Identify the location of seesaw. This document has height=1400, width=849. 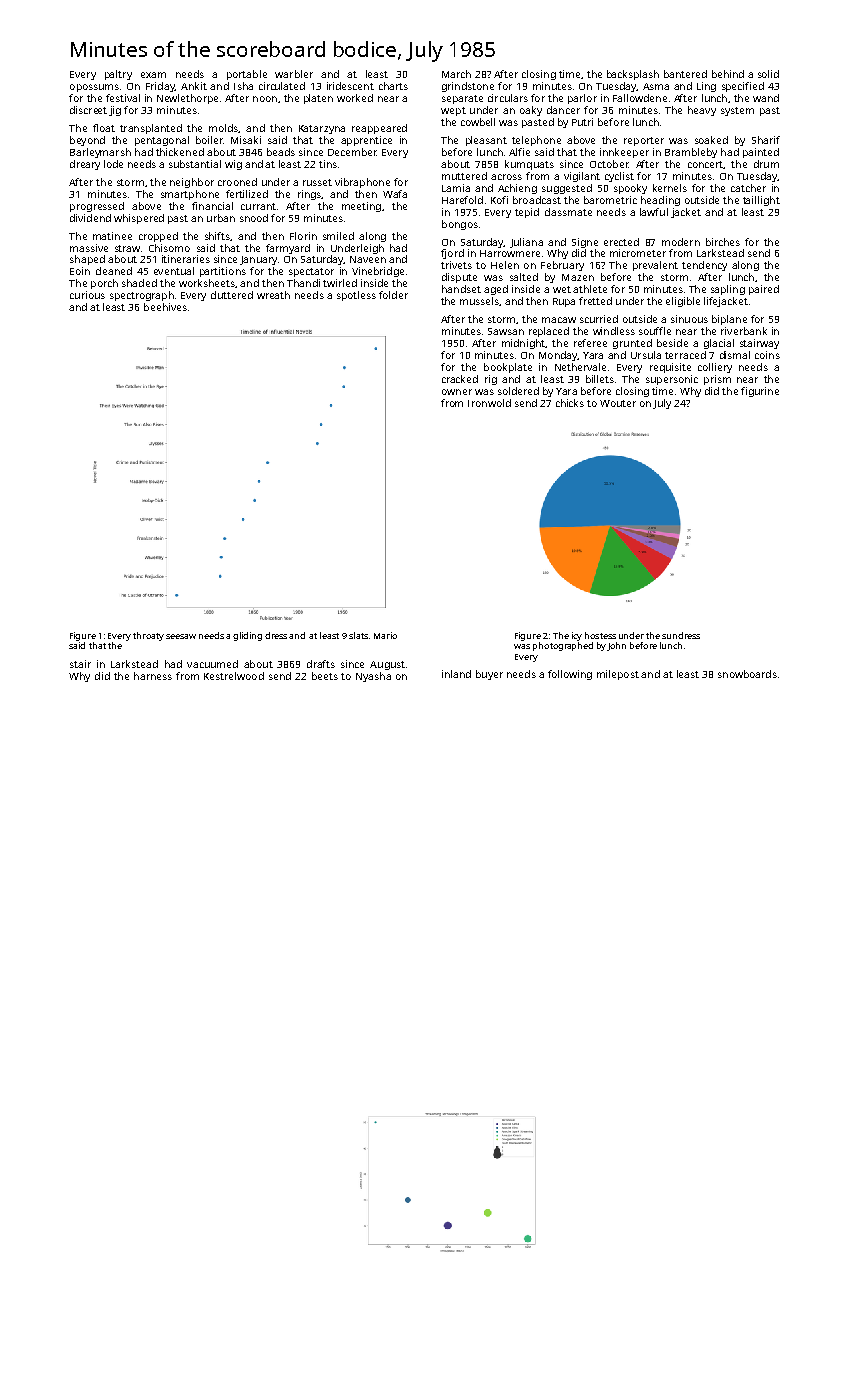
(181, 636).
